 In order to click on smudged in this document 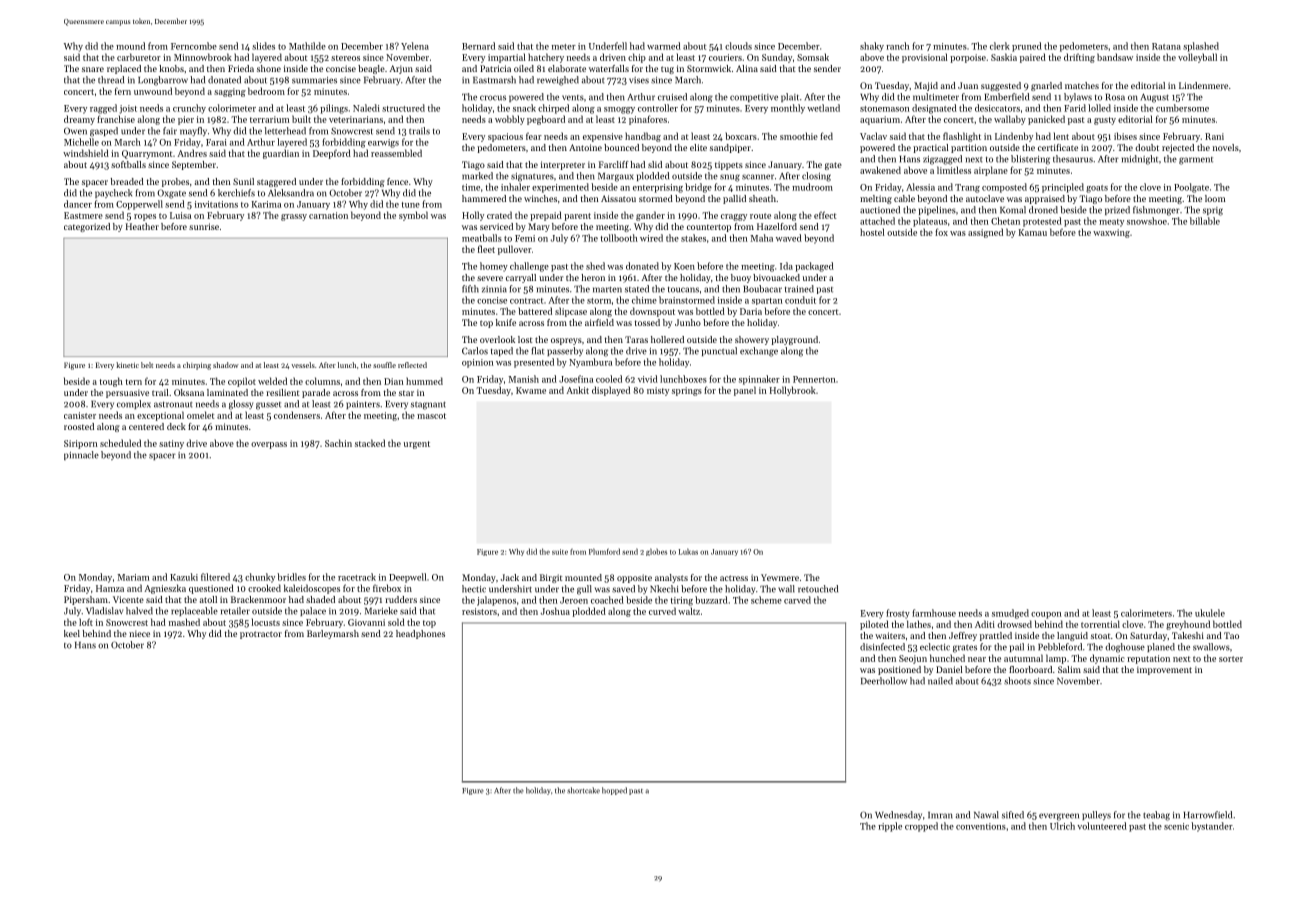, I will do `click(1010, 614)`.
